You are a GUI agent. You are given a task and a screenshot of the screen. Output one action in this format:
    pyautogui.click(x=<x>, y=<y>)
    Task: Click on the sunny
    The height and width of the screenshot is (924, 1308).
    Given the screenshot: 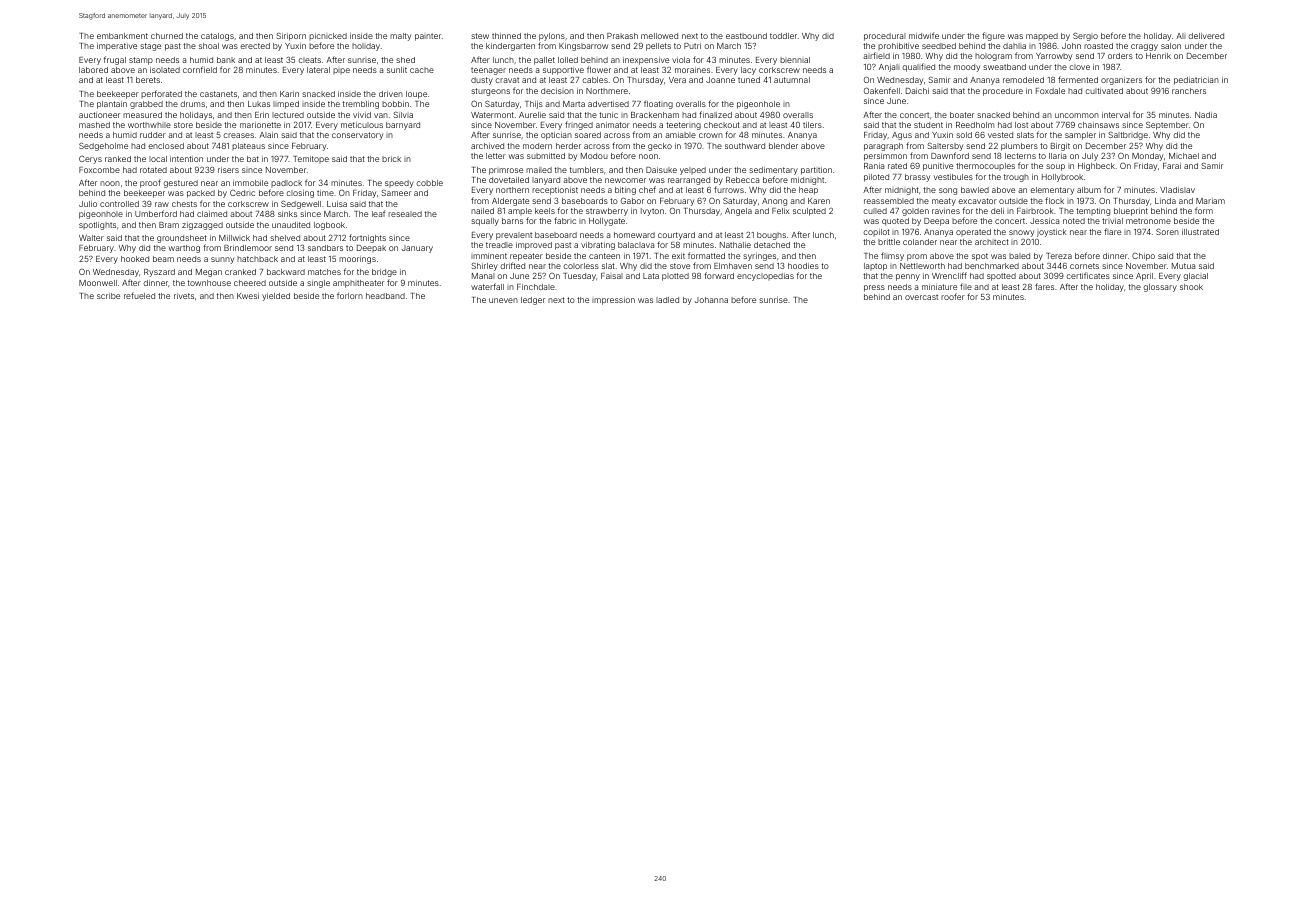 What is the action you would take?
    pyautogui.click(x=222, y=260)
